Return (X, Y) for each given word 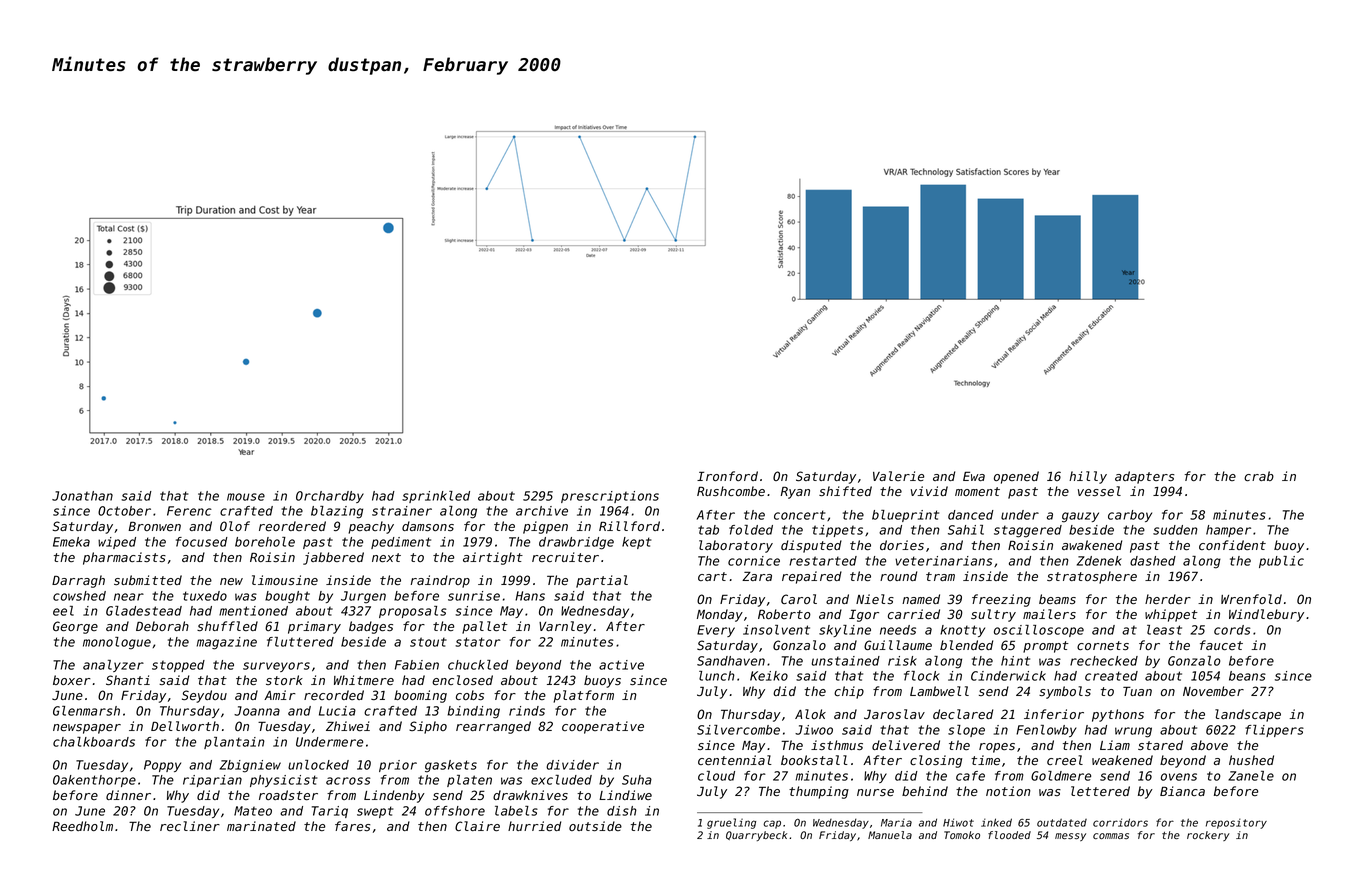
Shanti (128, 680)
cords (1232, 630)
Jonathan (82, 496)
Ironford (727, 476)
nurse (875, 793)
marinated (261, 826)
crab (1259, 476)
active (621, 665)
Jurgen (363, 597)
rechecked (1104, 661)
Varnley (565, 627)
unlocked (318, 765)
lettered (1100, 791)
